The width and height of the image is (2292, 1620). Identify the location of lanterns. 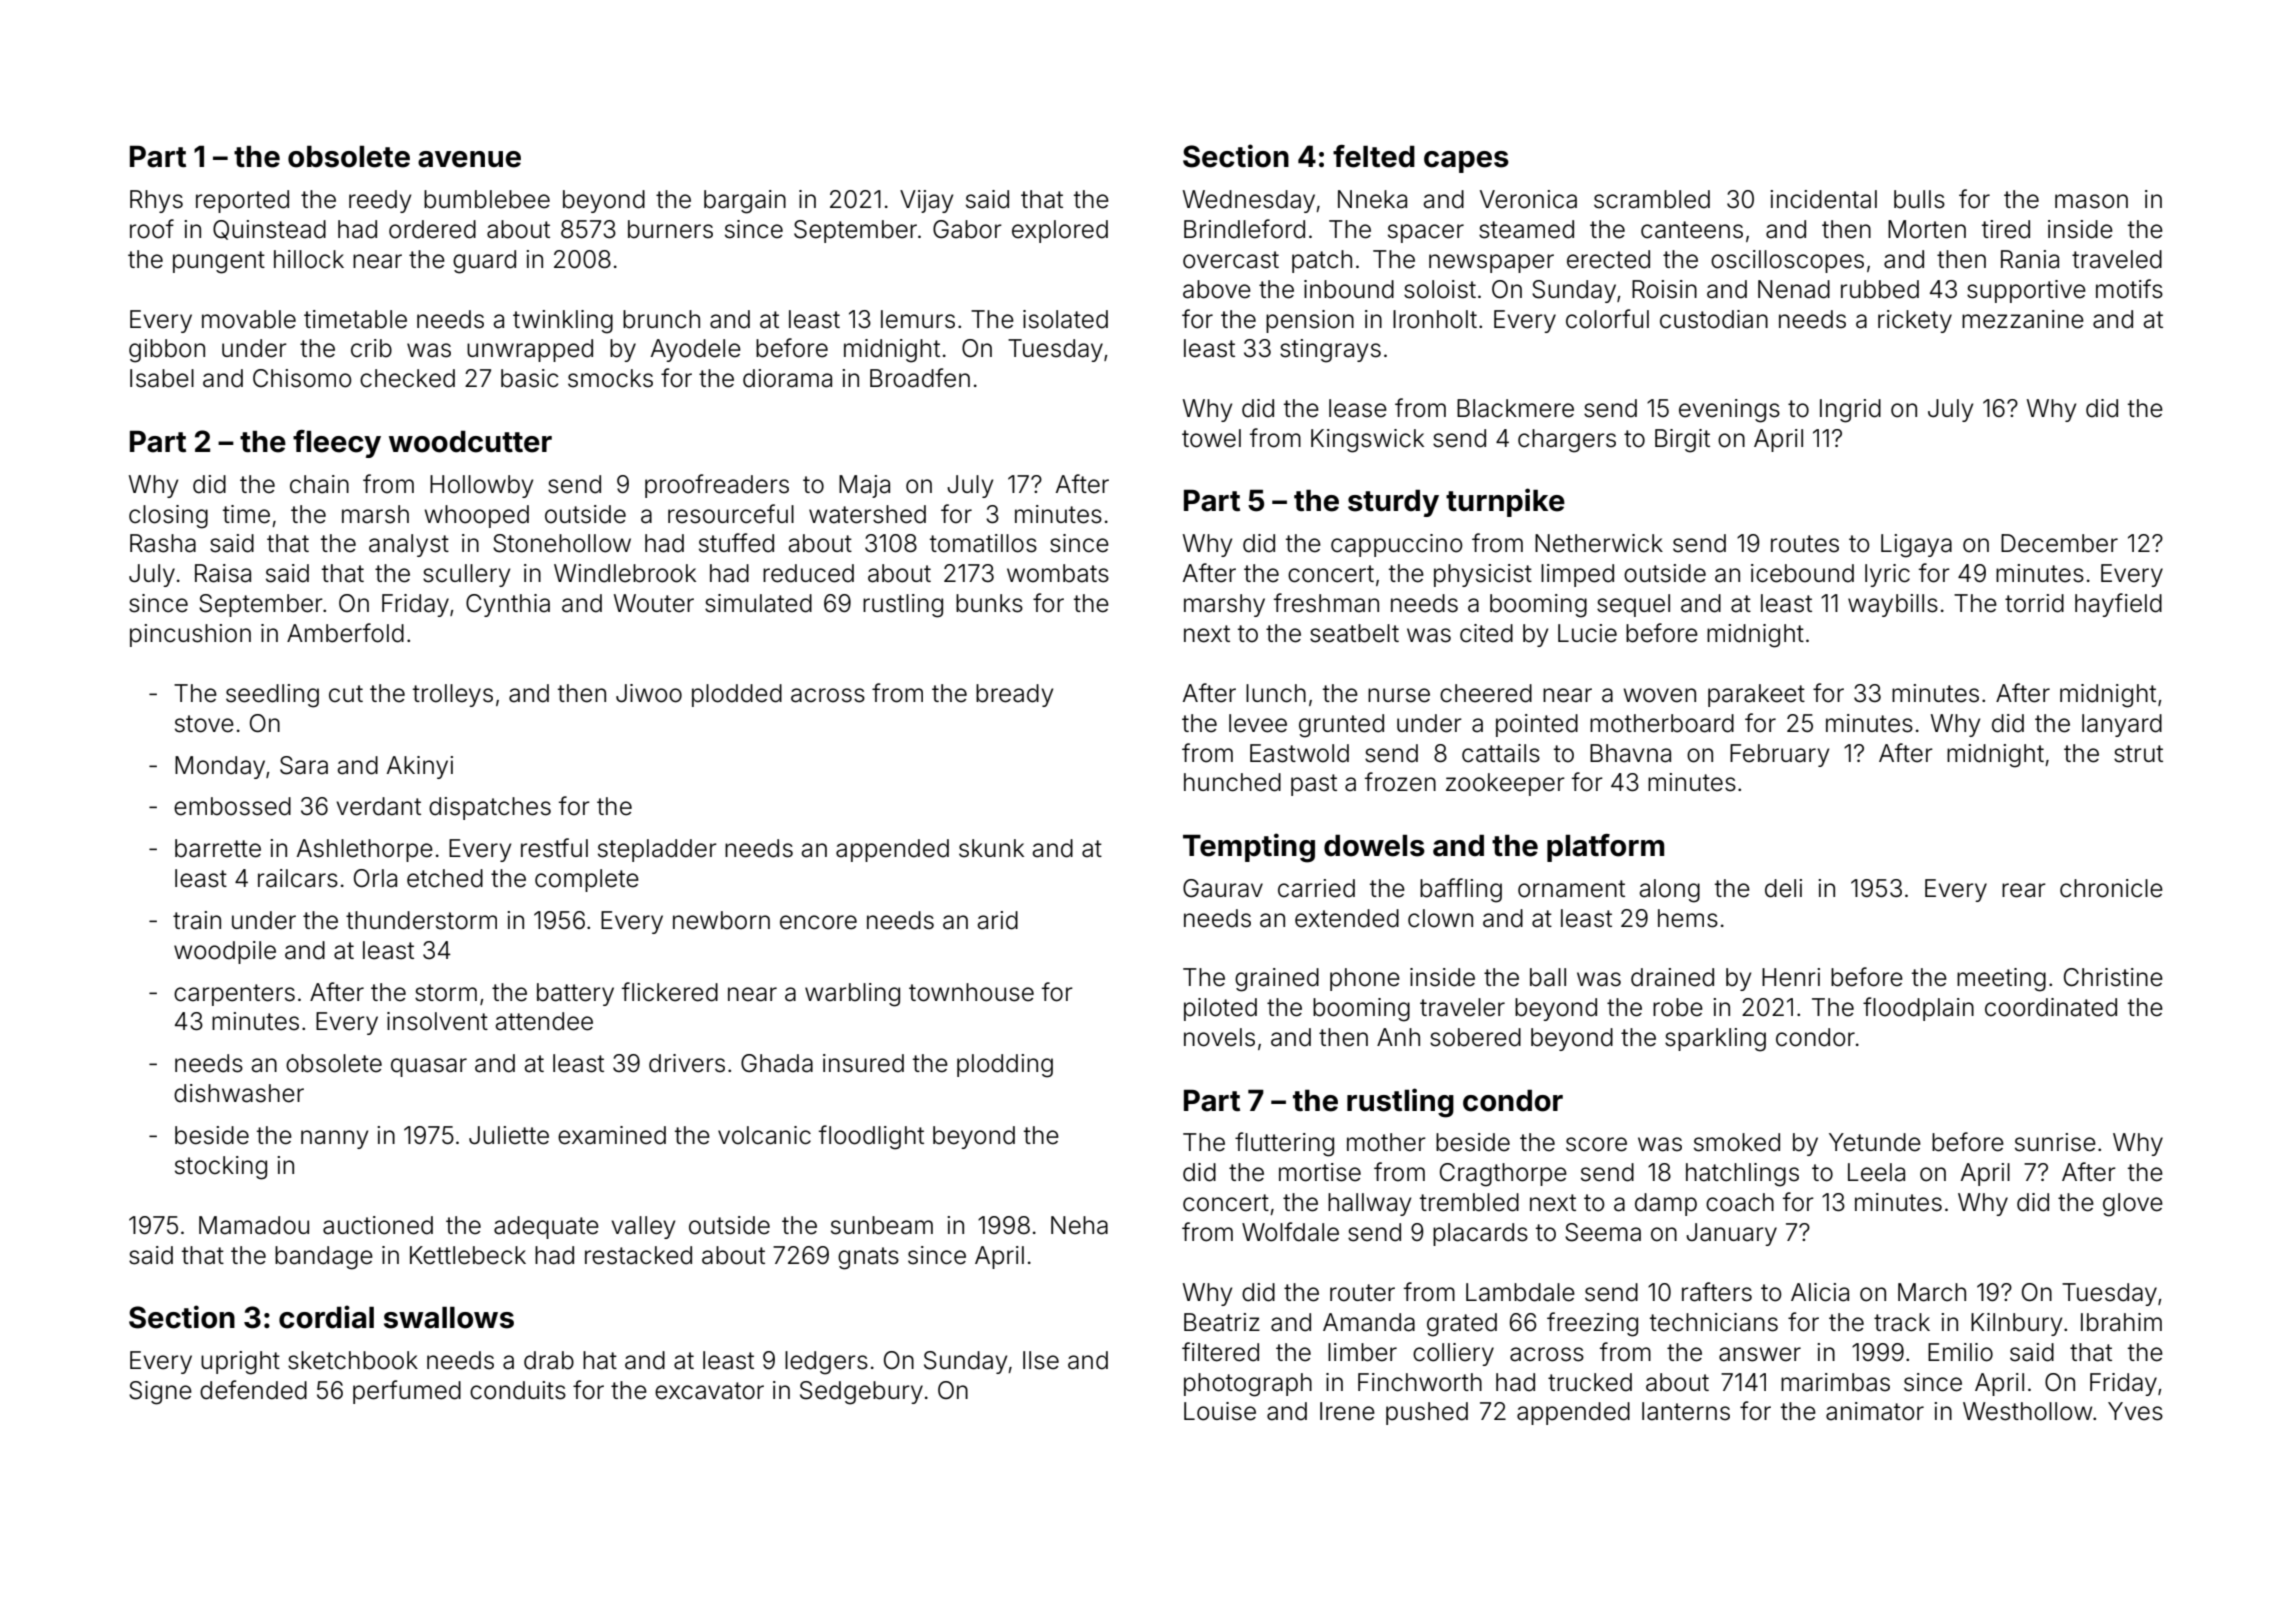
(1686, 1411).
